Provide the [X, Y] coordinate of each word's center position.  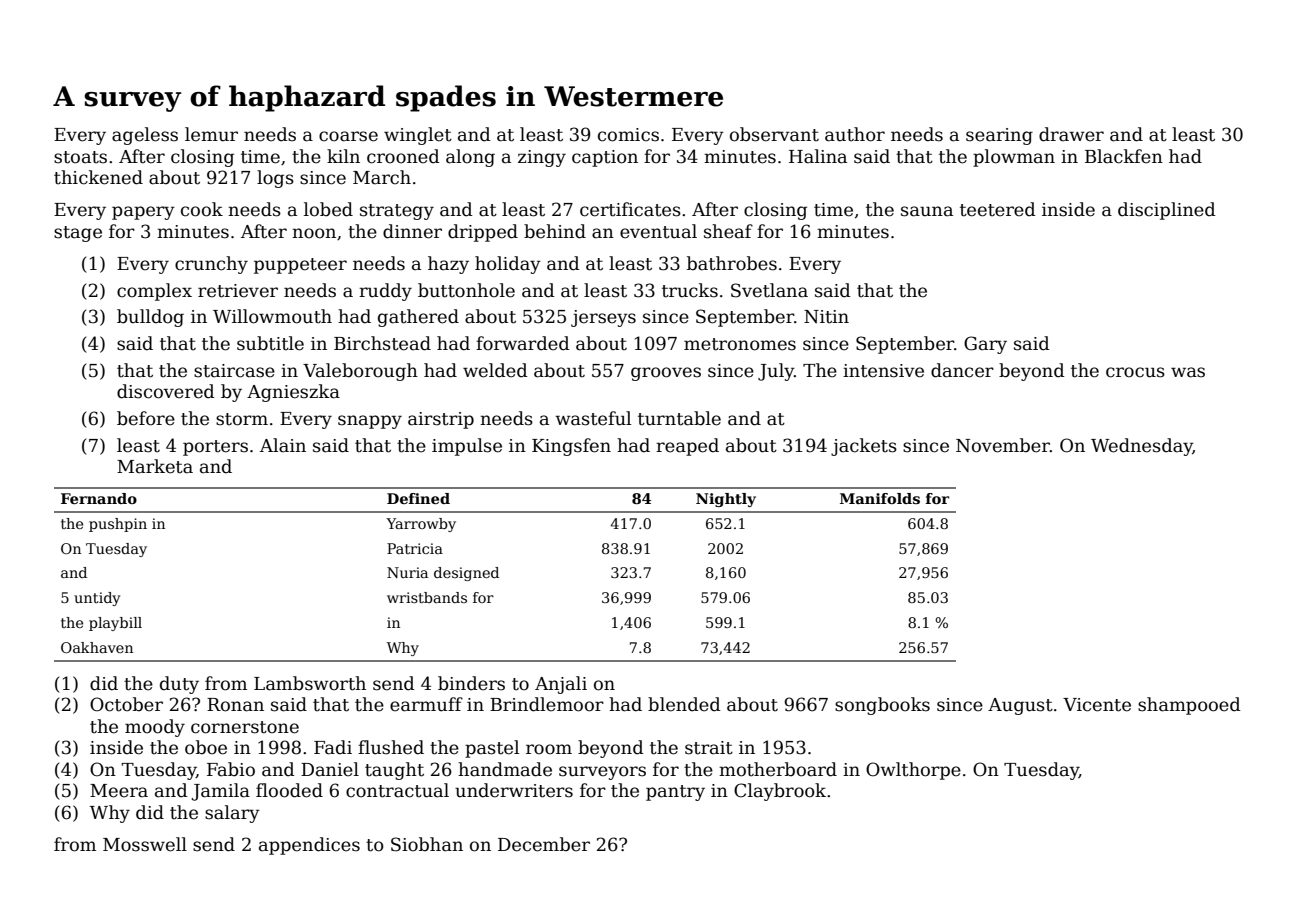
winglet [418, 136]
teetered [998, 209]
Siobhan [427, 844]
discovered [166, 391]
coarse [348, 136]
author [855, 134]
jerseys [603, 318]
